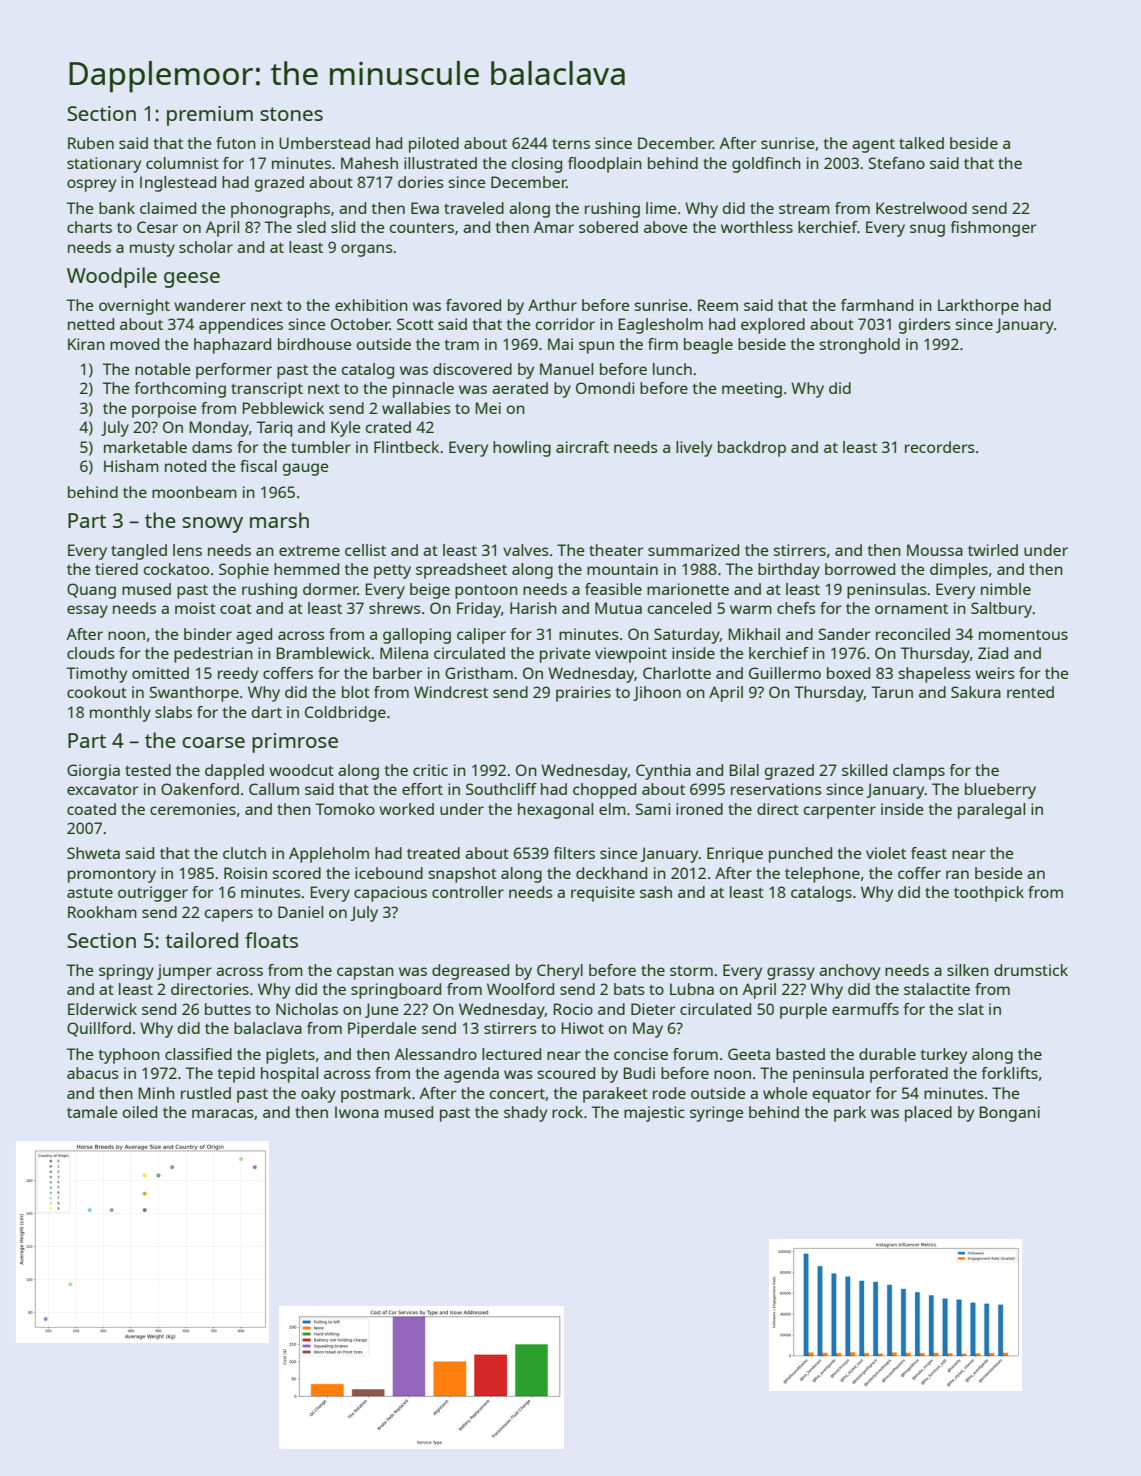  What do you see at coordinates (86, 344) in the document?
I see `Kiran` at bounding box center [86, 344].
